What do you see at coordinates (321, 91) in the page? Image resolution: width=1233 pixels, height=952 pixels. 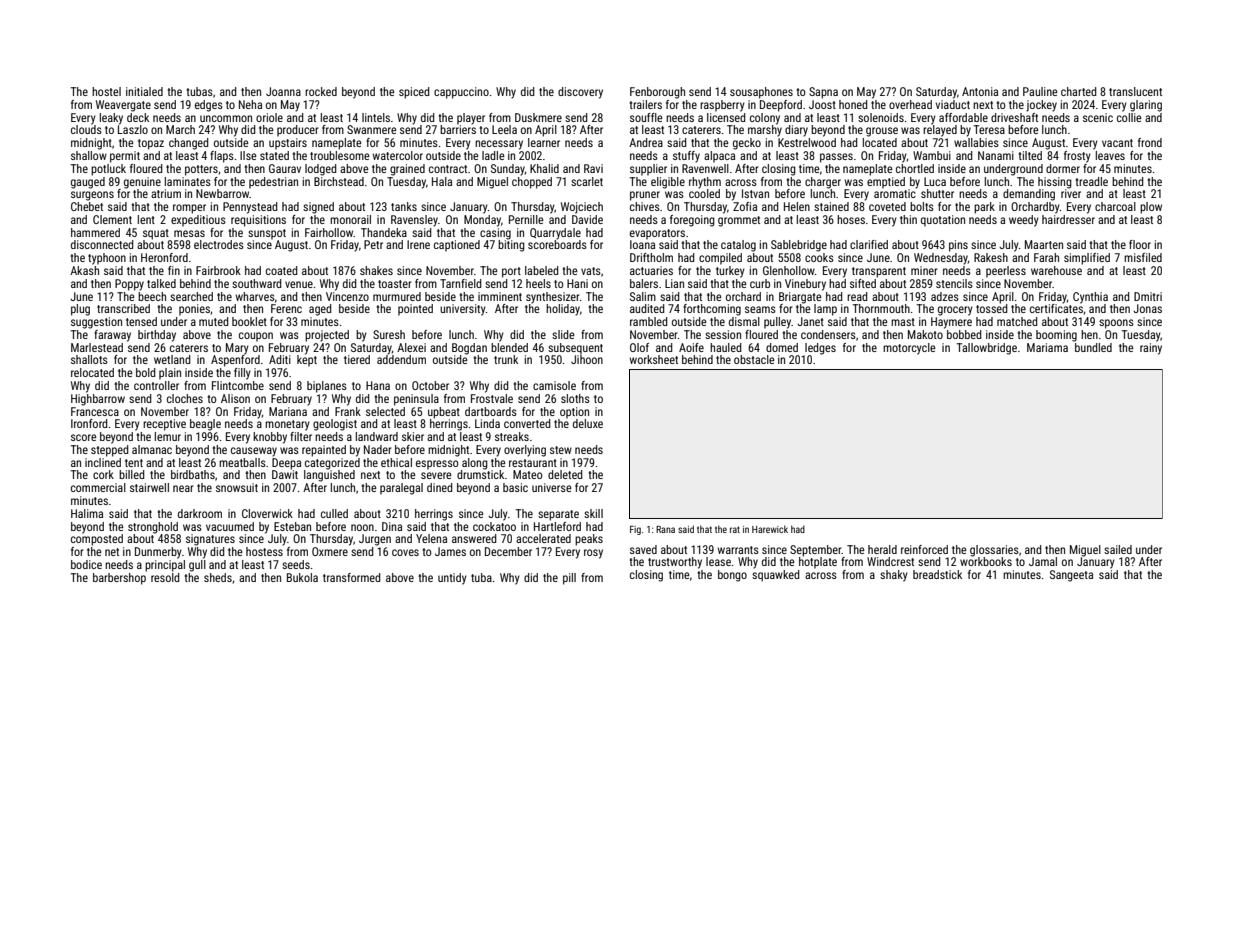 I see `rocked` at bounding box center [321, 91].
